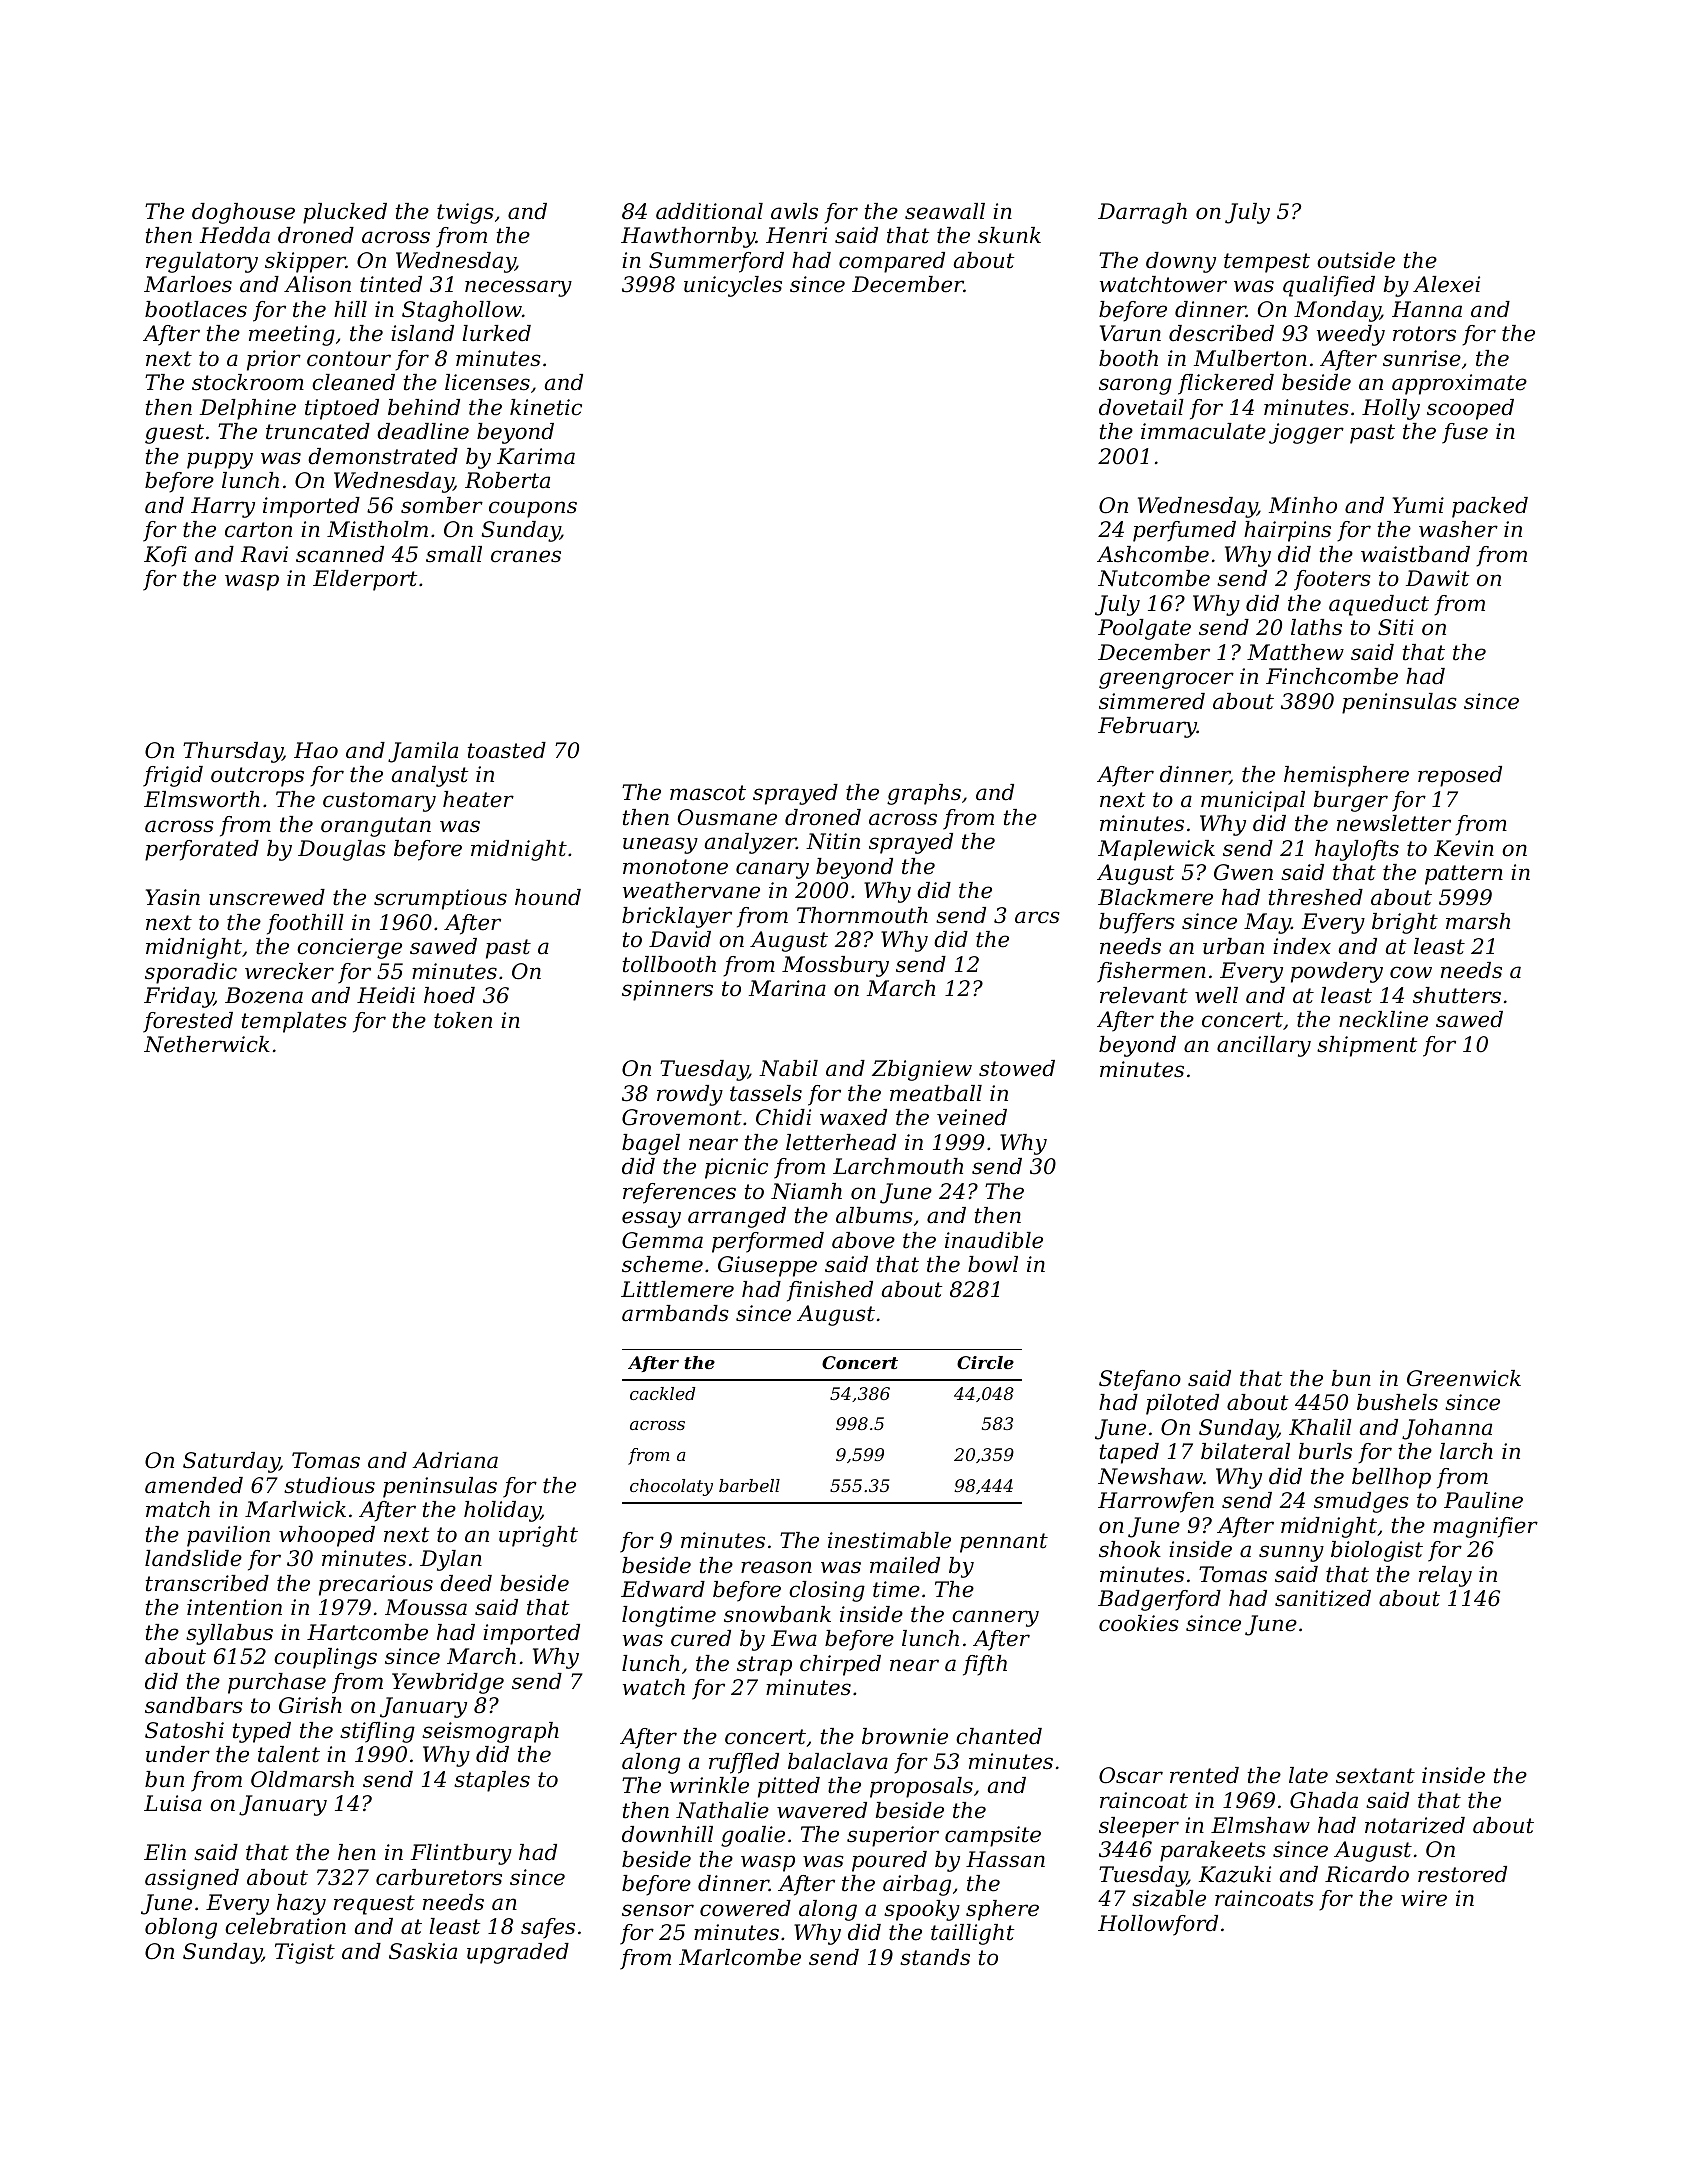 The height and width of the document is (2178, 1683). What do you see at coordinates (181, 1928) in the document?
I see `oblong` at bounding box center [181, 1928].
